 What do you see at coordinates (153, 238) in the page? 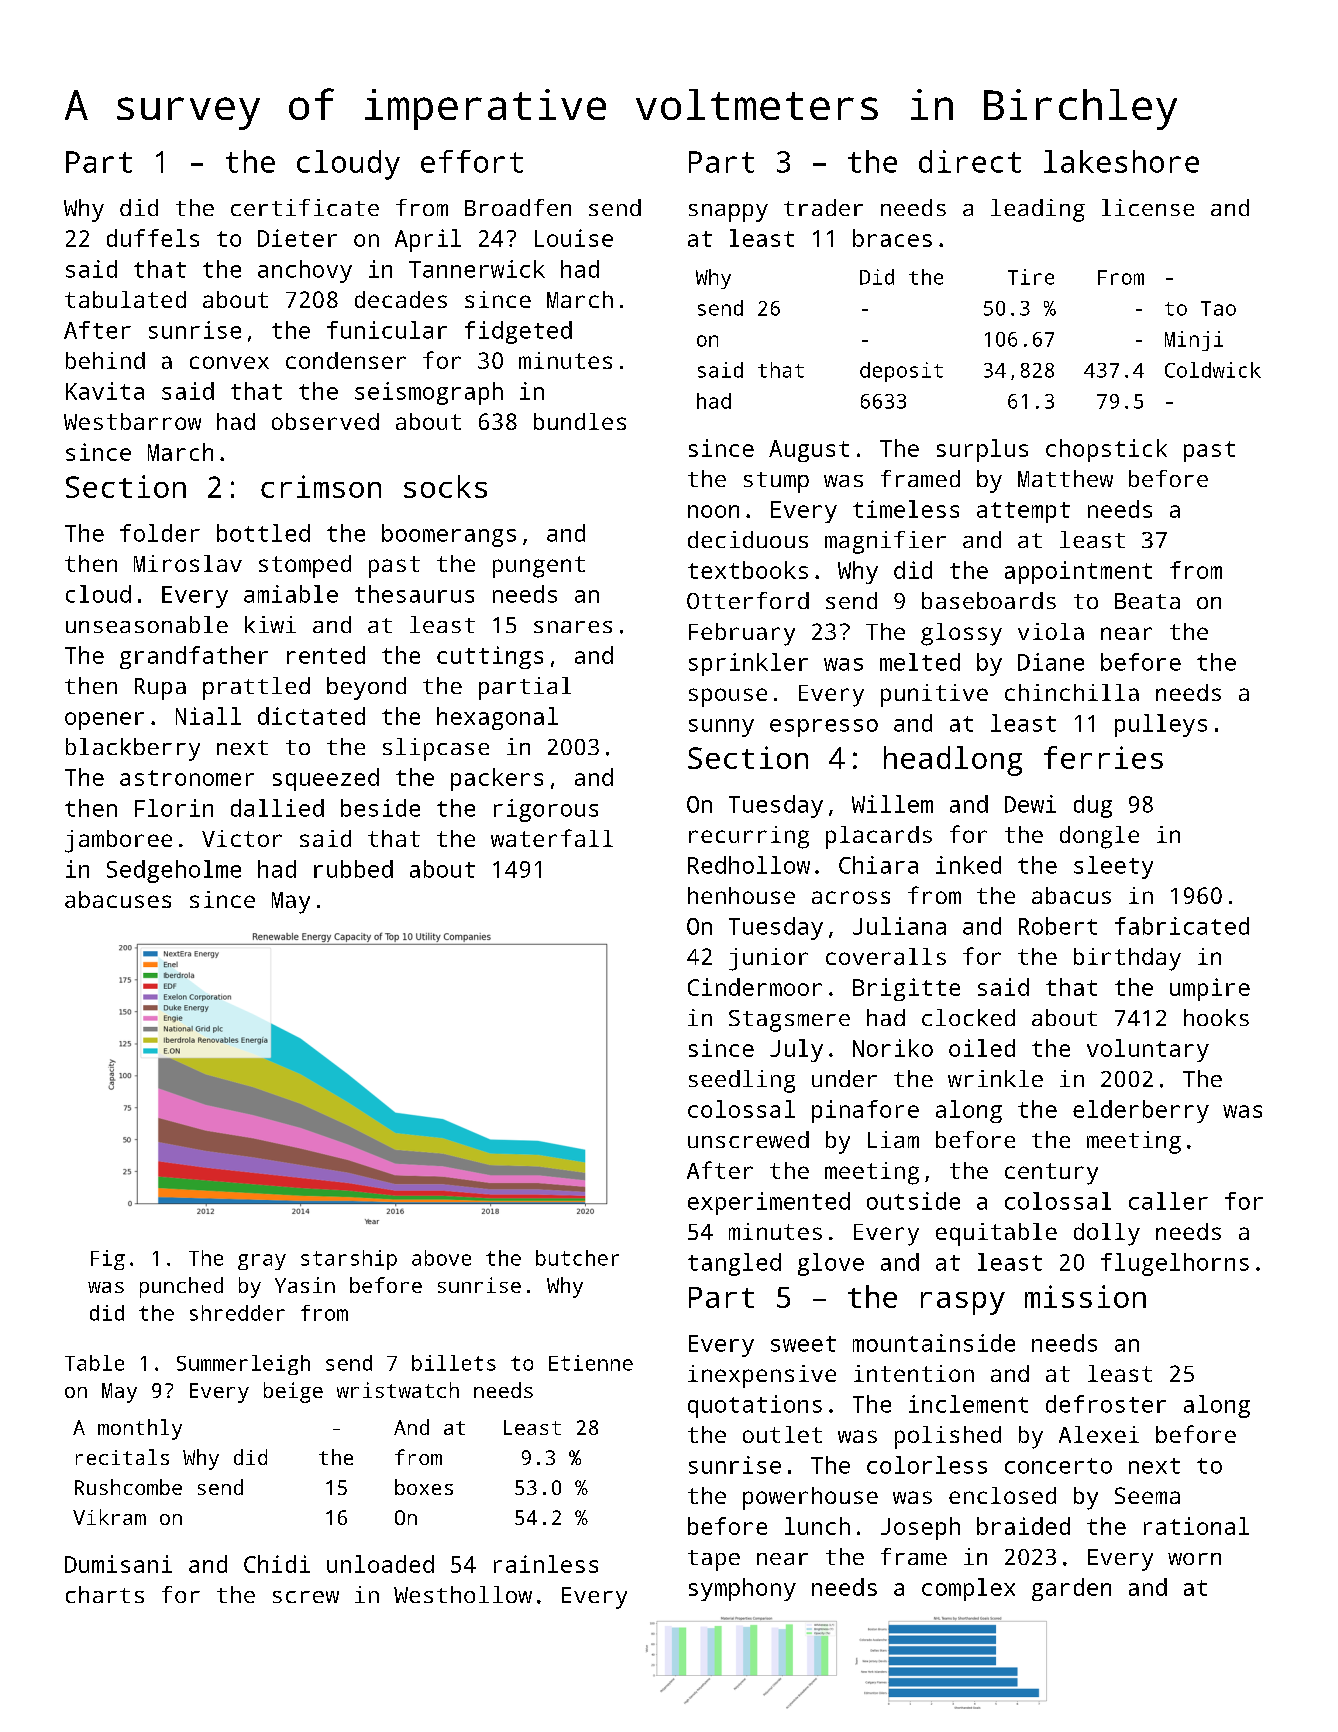
I see `duffels` at bounding box center [153, 238].
